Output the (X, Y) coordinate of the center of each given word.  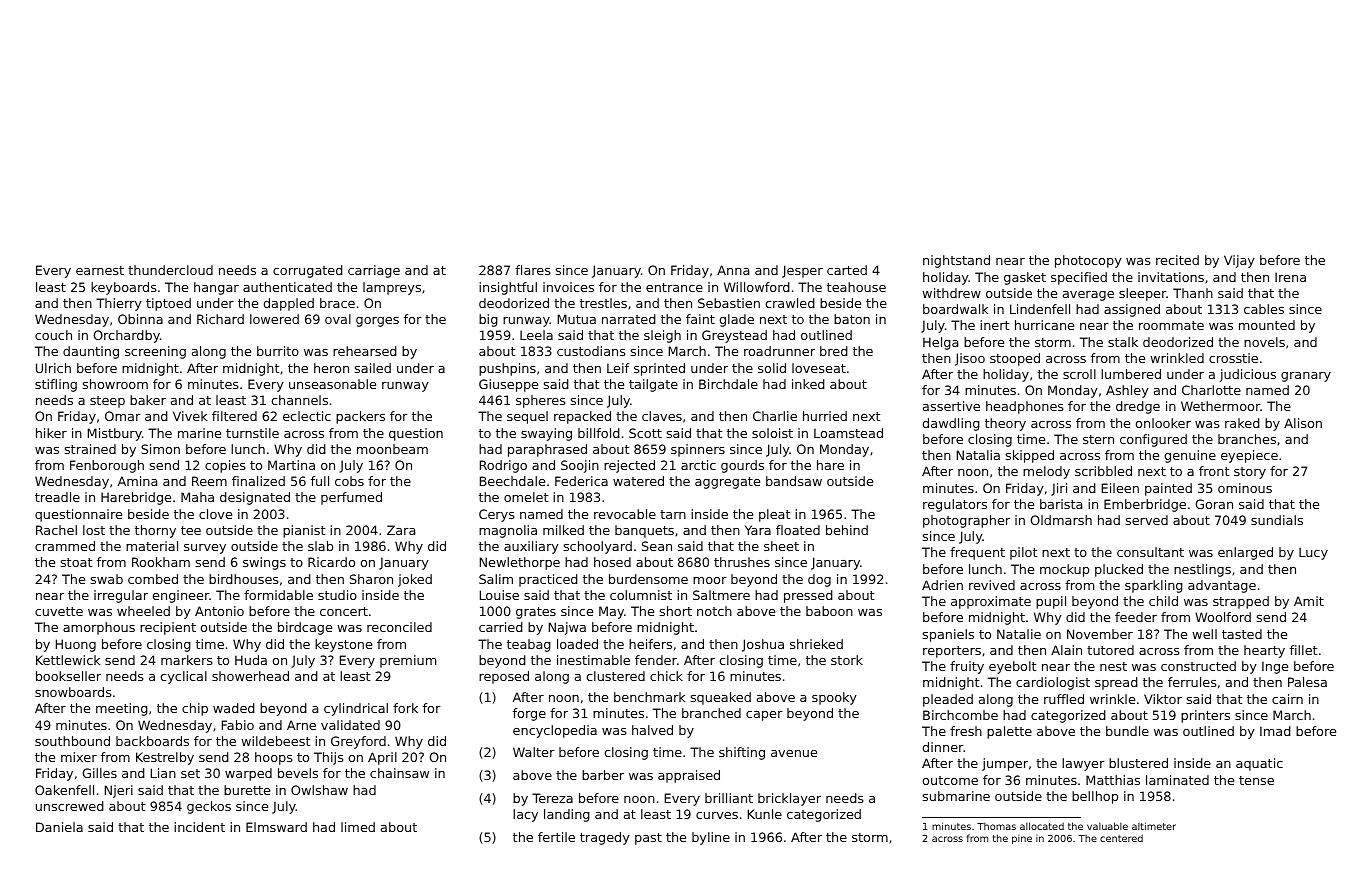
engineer (181, 596)
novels (1264, 342)
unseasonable (332, 384)
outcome (950, 780)
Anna (733, 270)
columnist (641, 595)
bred (834, 351)
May (611, 612)
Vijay (1239, 261)
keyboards (123, 288)
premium (408, 661)
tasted (1242, 634)
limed (358, 827)
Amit (1309, 601)
